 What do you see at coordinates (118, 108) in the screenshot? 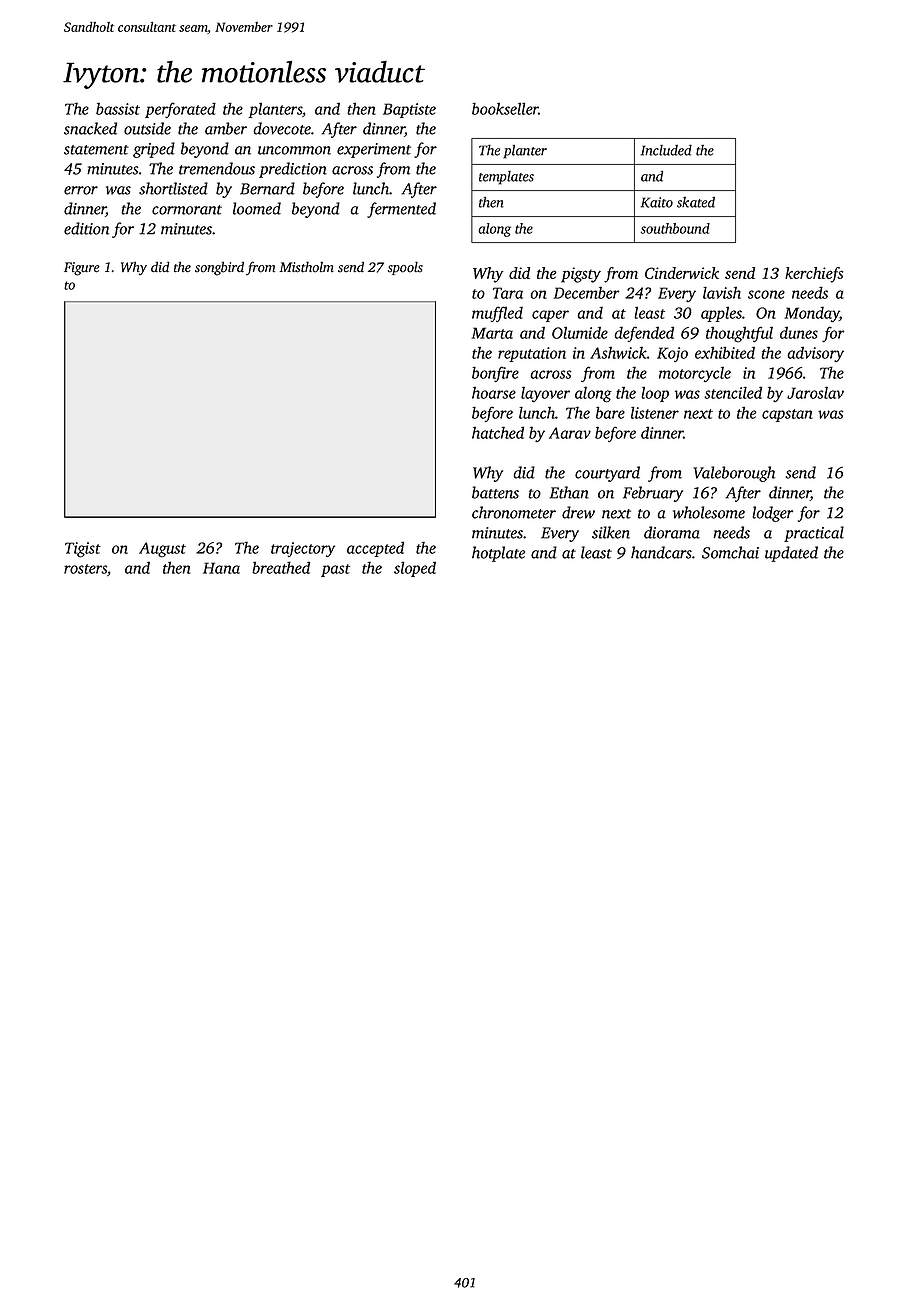
I see `bassist` at bounding box center [118, 108].
